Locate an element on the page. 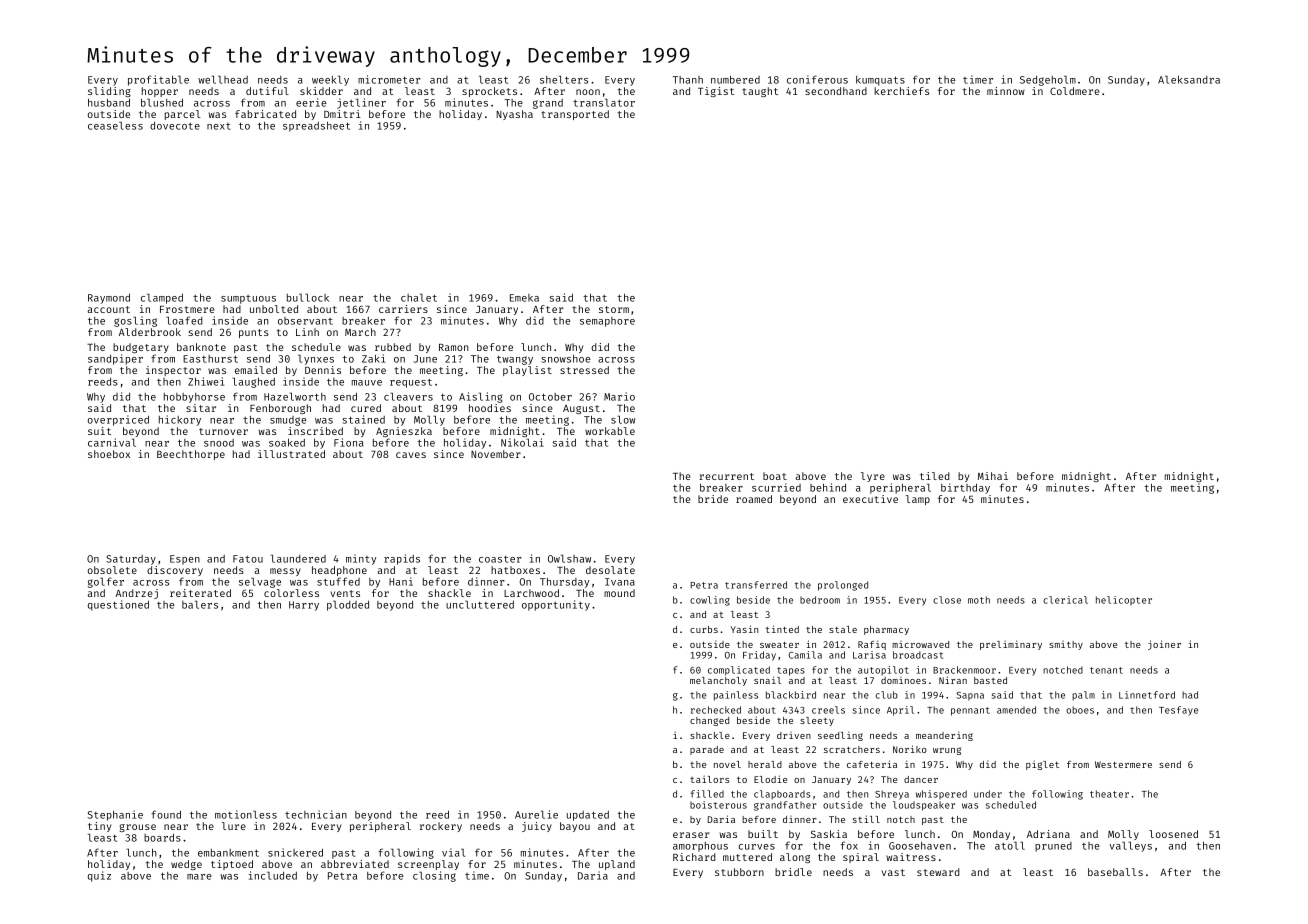  sumptuous is located at coordinates (248, 299).
